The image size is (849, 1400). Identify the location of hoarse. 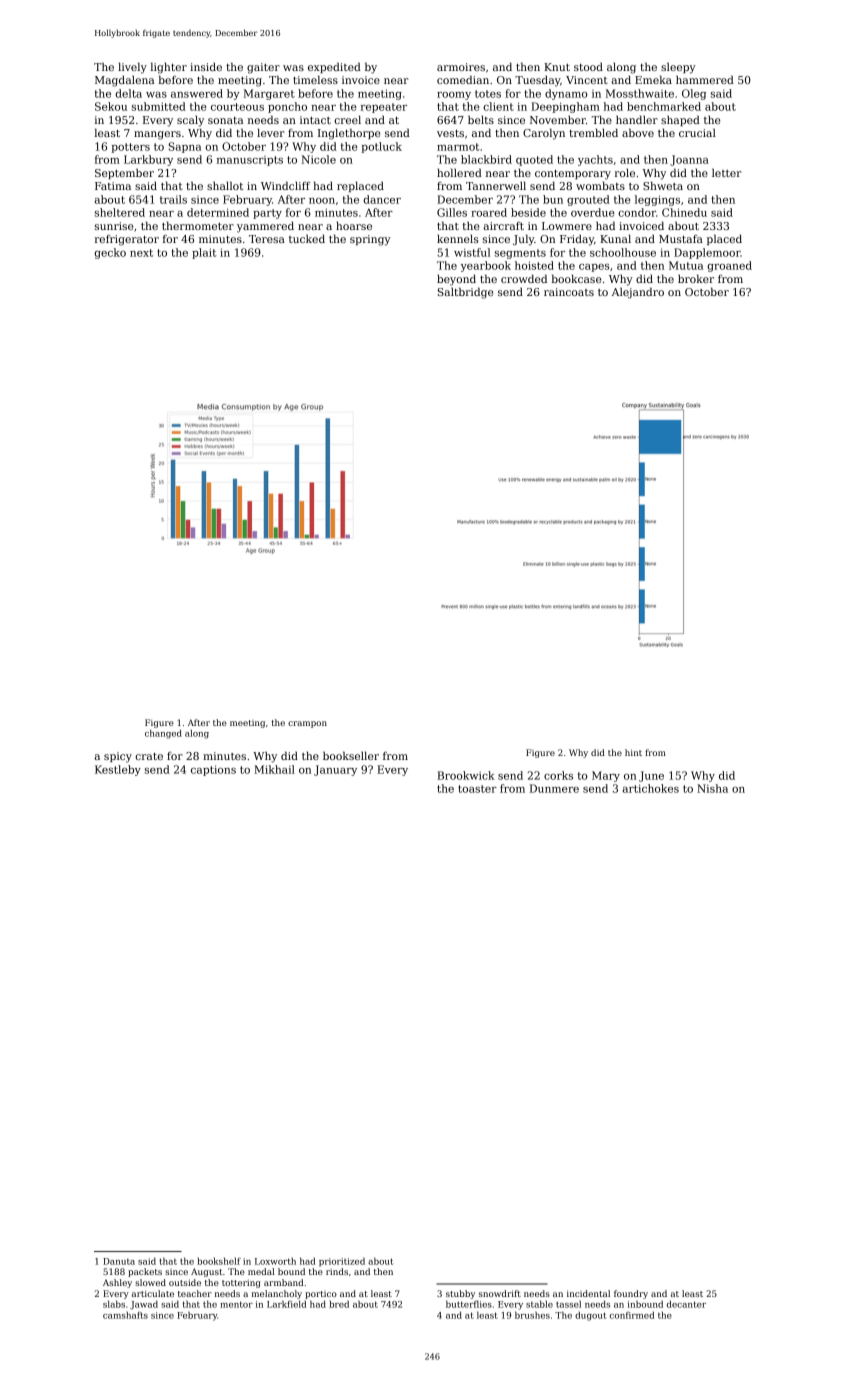
(354, 225).
